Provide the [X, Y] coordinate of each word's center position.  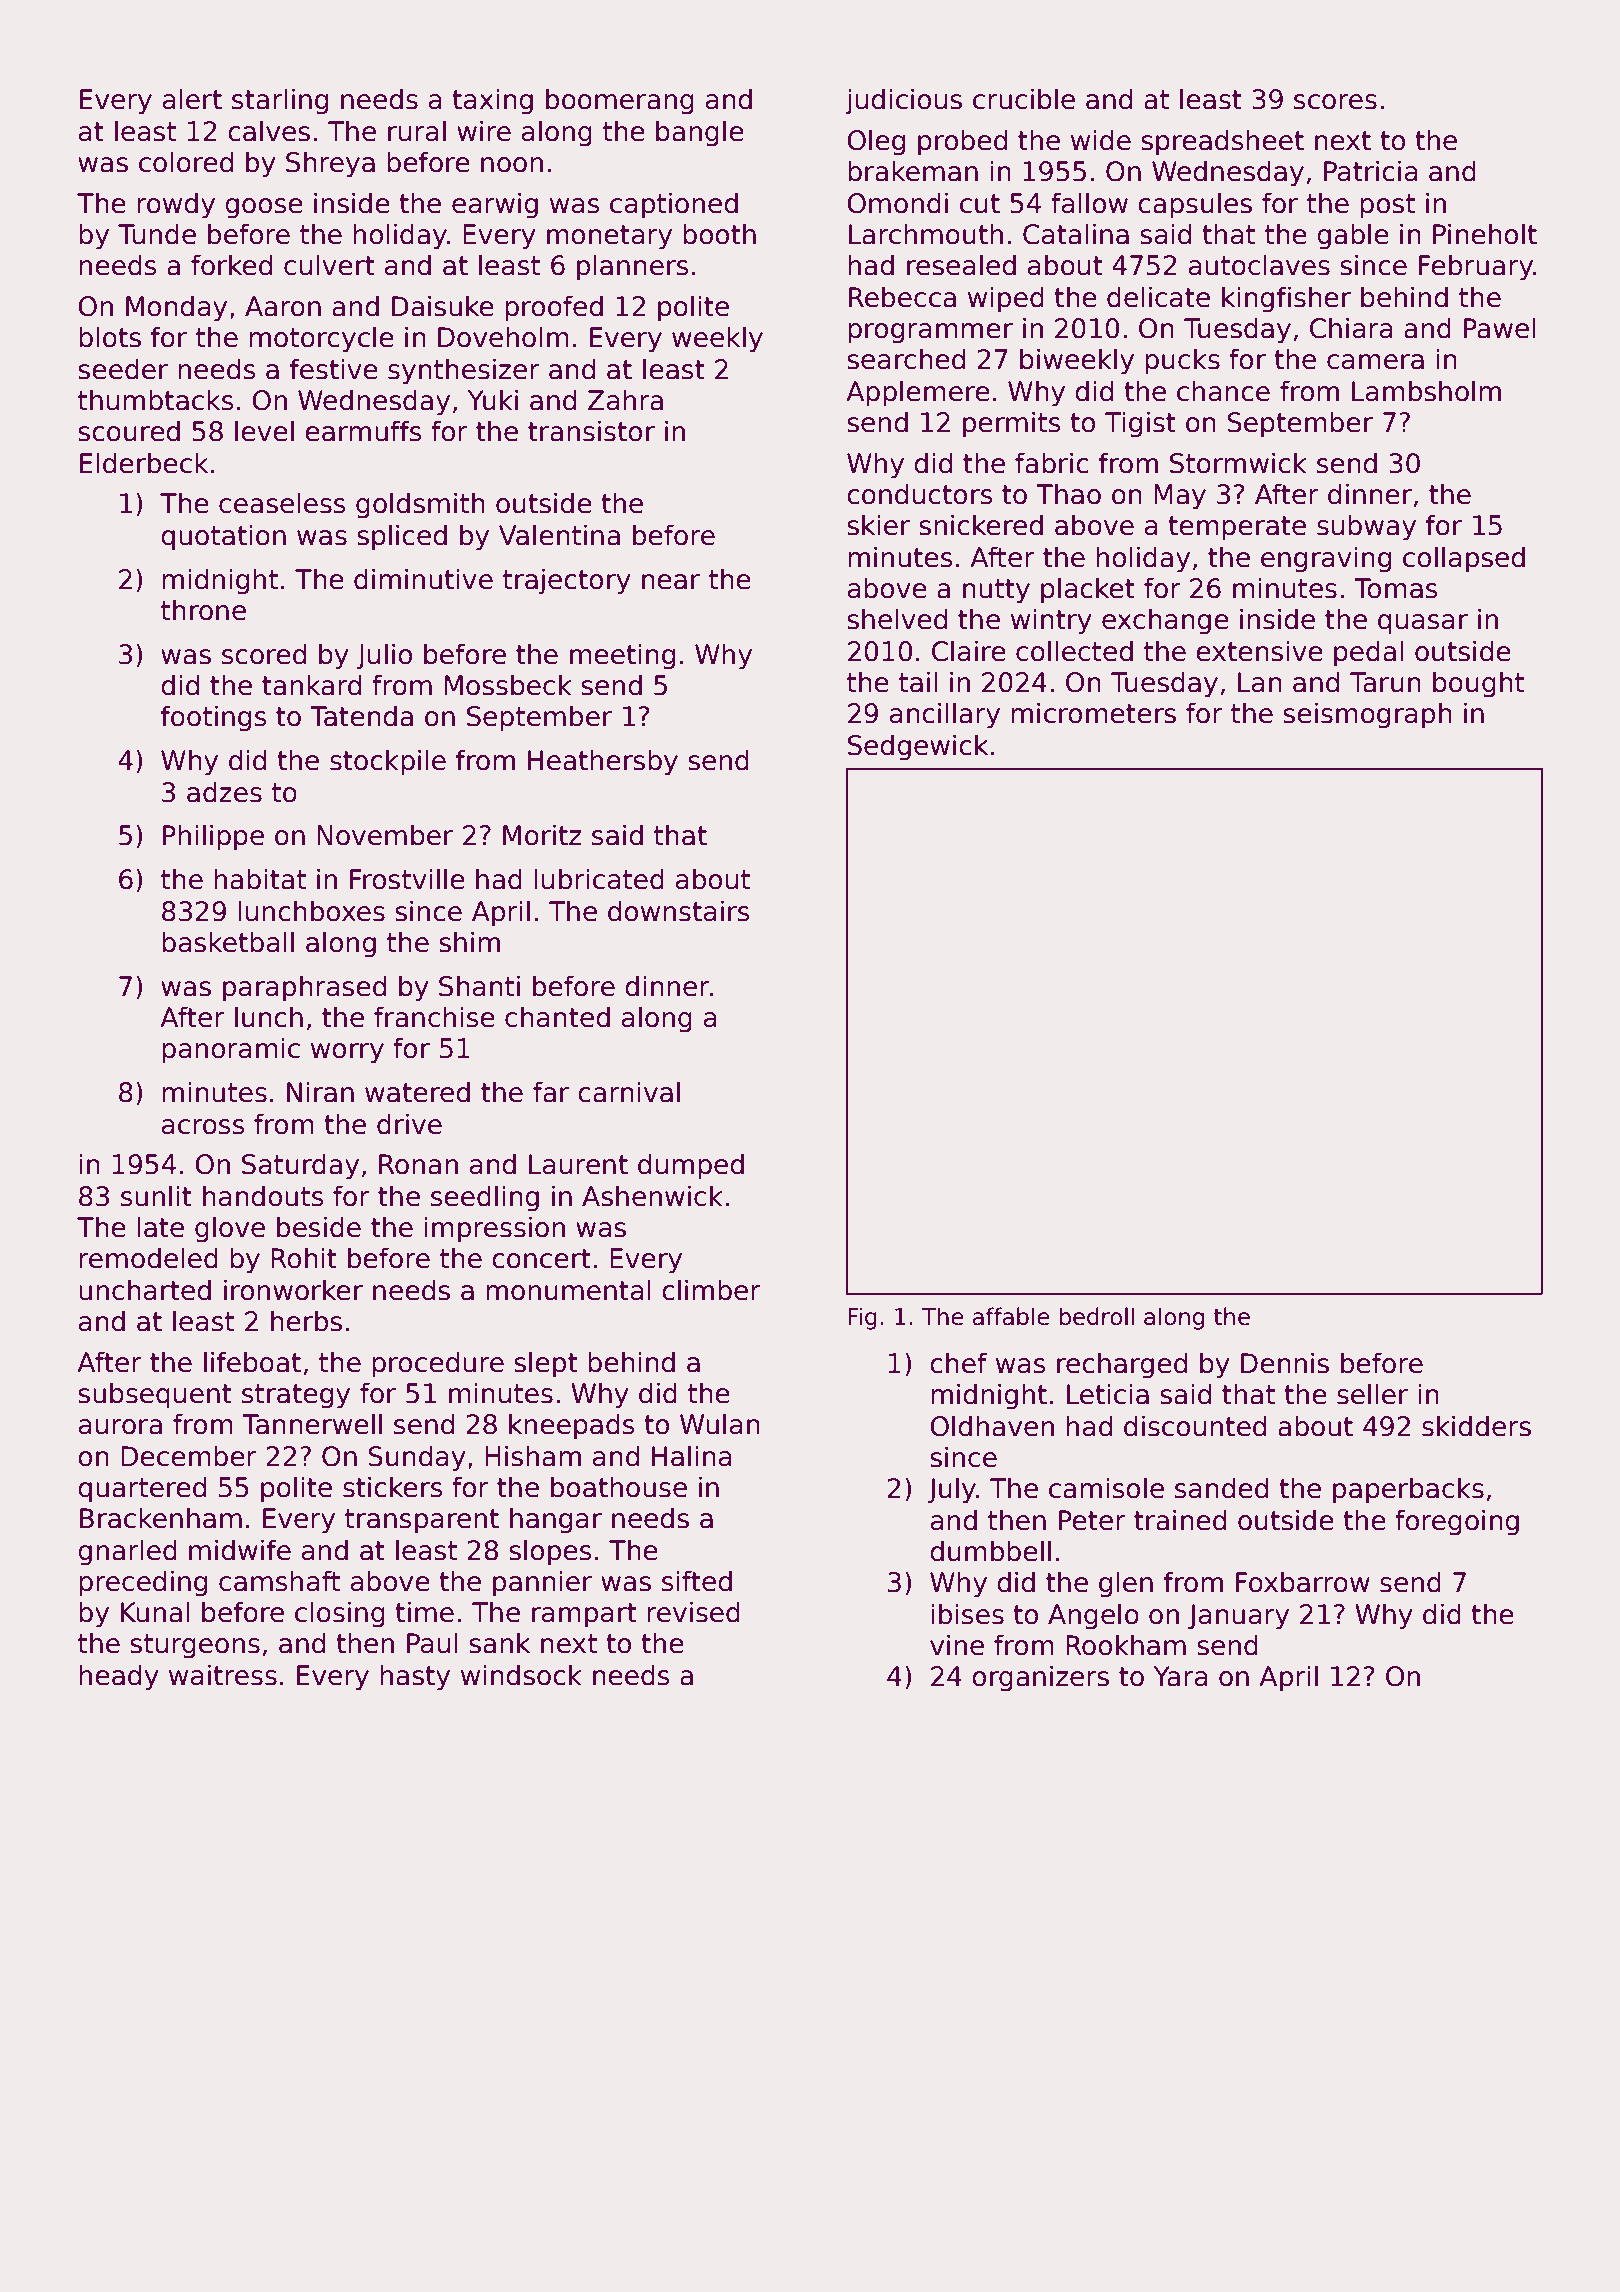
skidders [1476, 1426]
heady [119, 1677]
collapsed [1464, 559]
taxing [492, 101]
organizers [1040, 1678]
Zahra [625, 400]
